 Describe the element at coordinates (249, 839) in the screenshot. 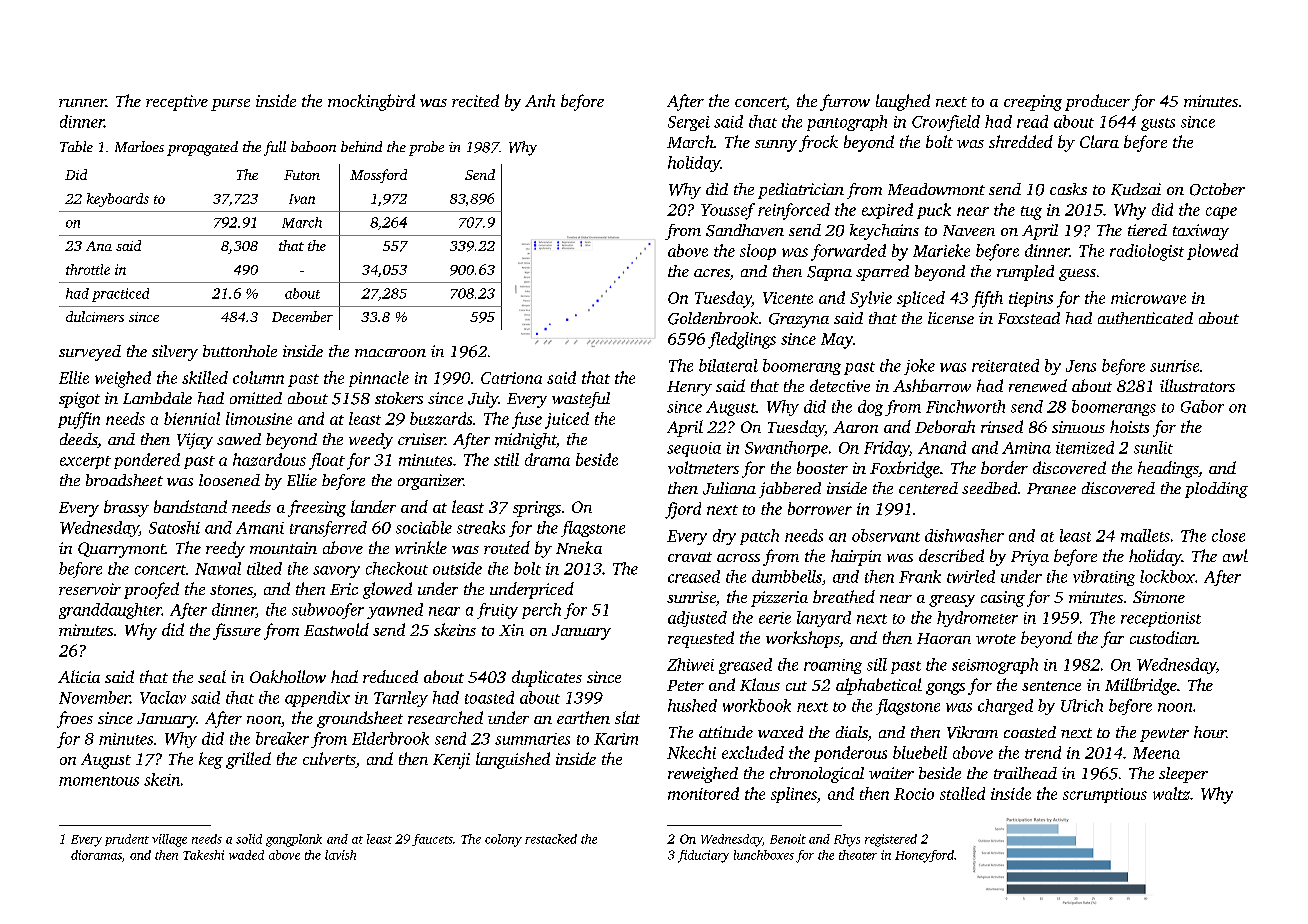

I see `solid` at that location.
